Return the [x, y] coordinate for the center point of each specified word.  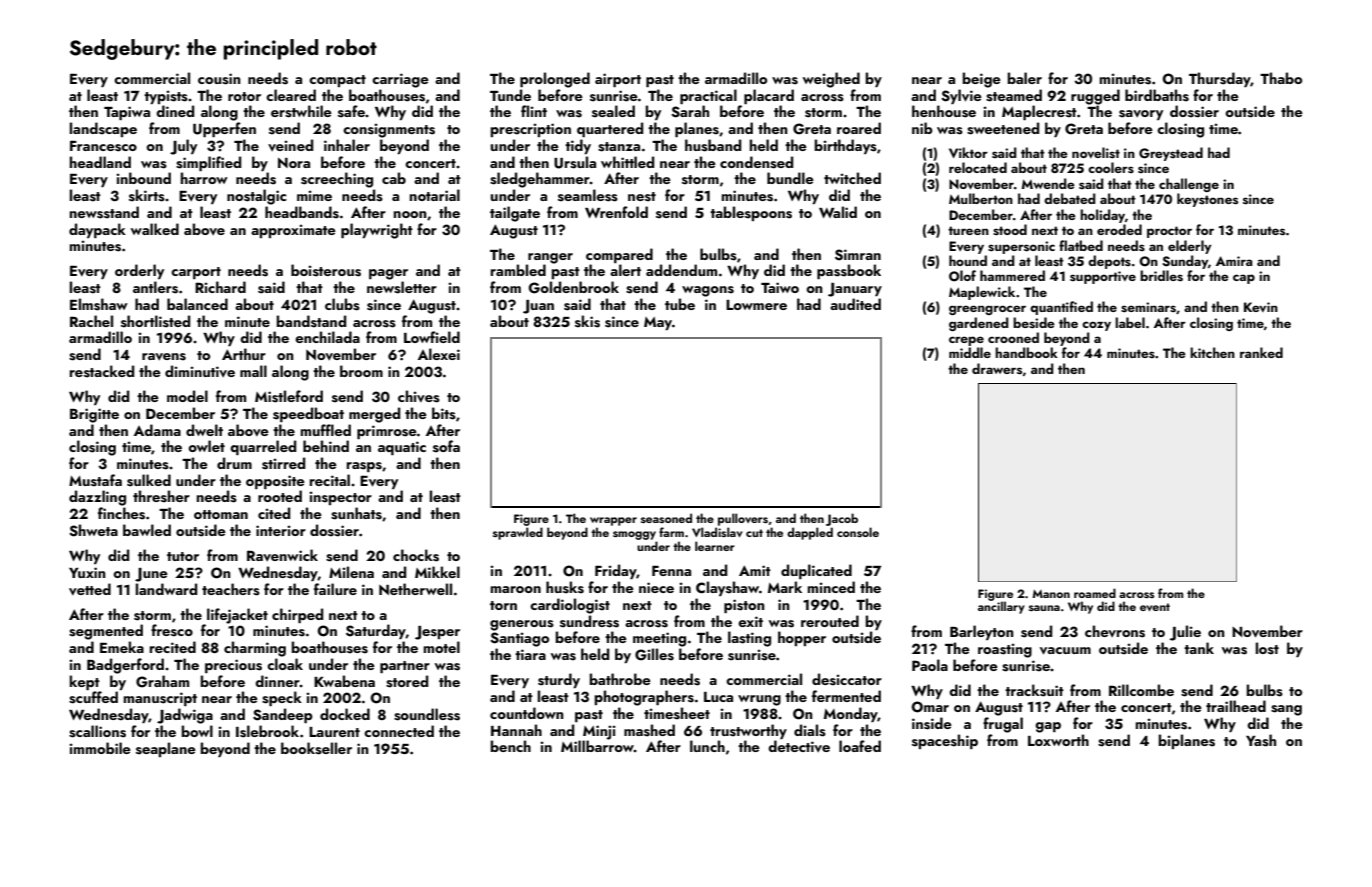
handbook [1026, 352]
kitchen [1212, 352]
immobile [100, 748]
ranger [550, 258]
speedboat [308, 414]
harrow [204, 178]
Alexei [439, 354]
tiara [530, 654]
